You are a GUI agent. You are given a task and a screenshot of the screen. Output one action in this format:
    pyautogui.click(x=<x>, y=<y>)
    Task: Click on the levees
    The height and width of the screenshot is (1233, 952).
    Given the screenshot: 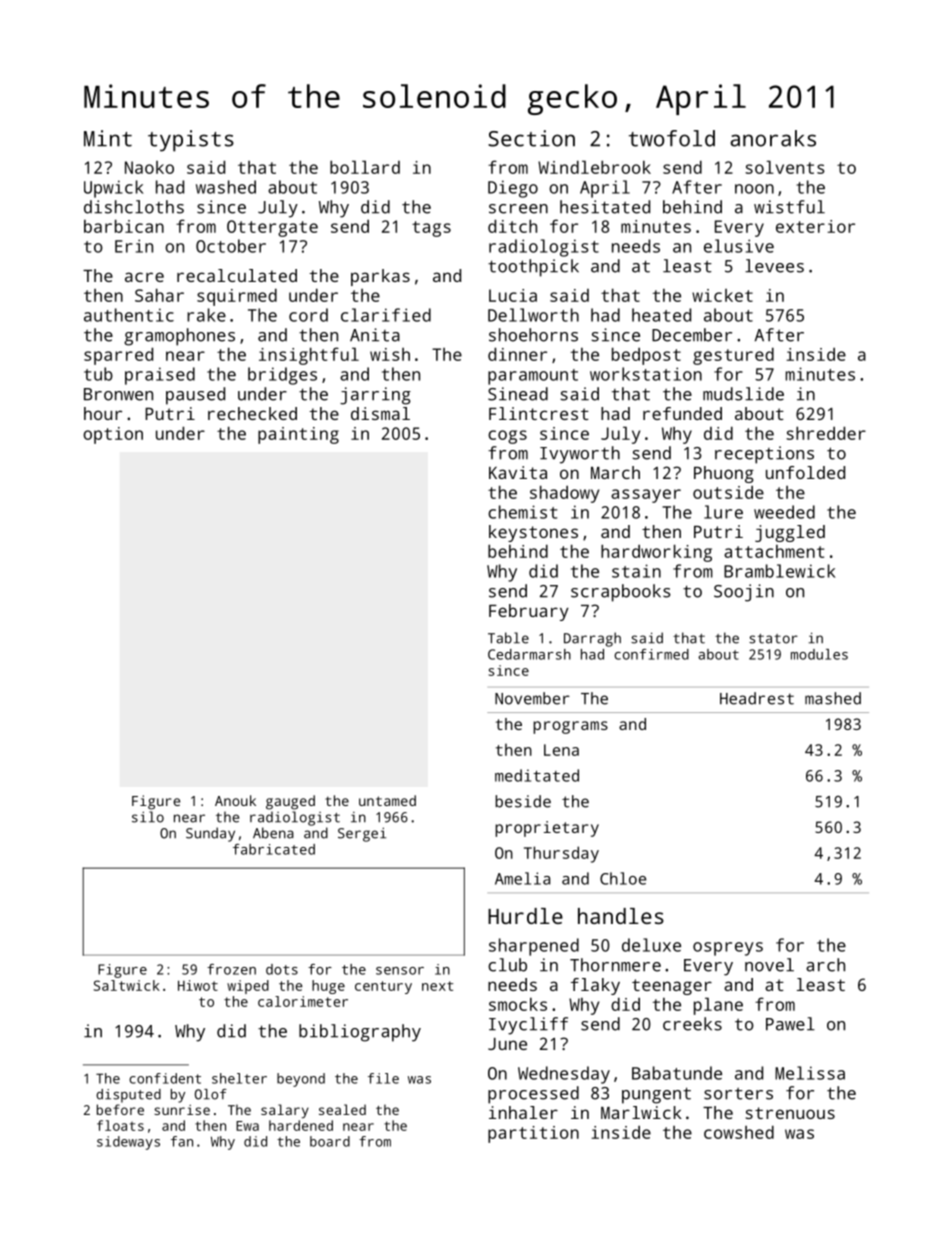 What is the action you would take?
    pyautogui.click(x=774, y=266)
